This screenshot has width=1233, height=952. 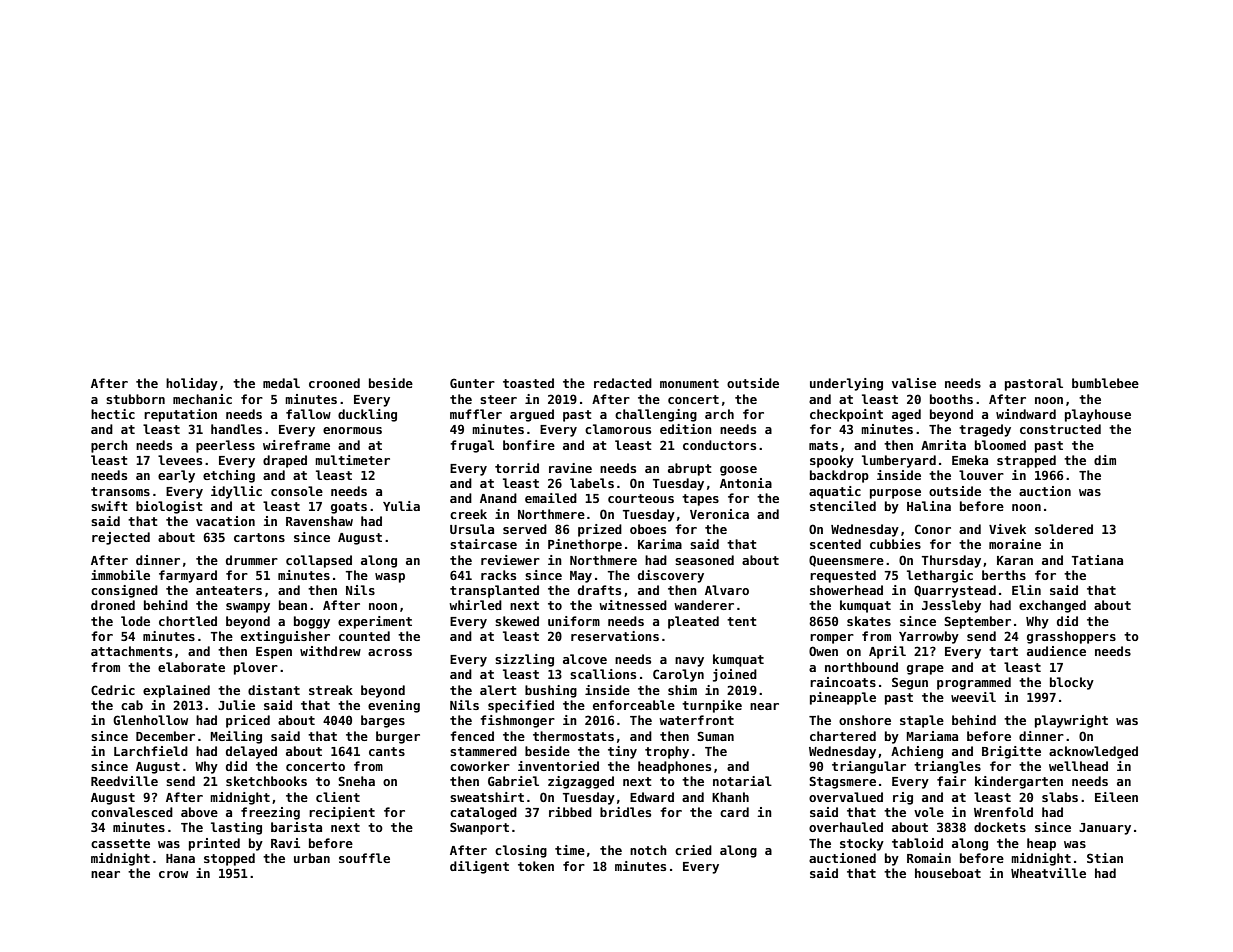 What do you see at coordinates (536, 866) in the screenshot?
I see `token` at bounding box center [536, 866].
